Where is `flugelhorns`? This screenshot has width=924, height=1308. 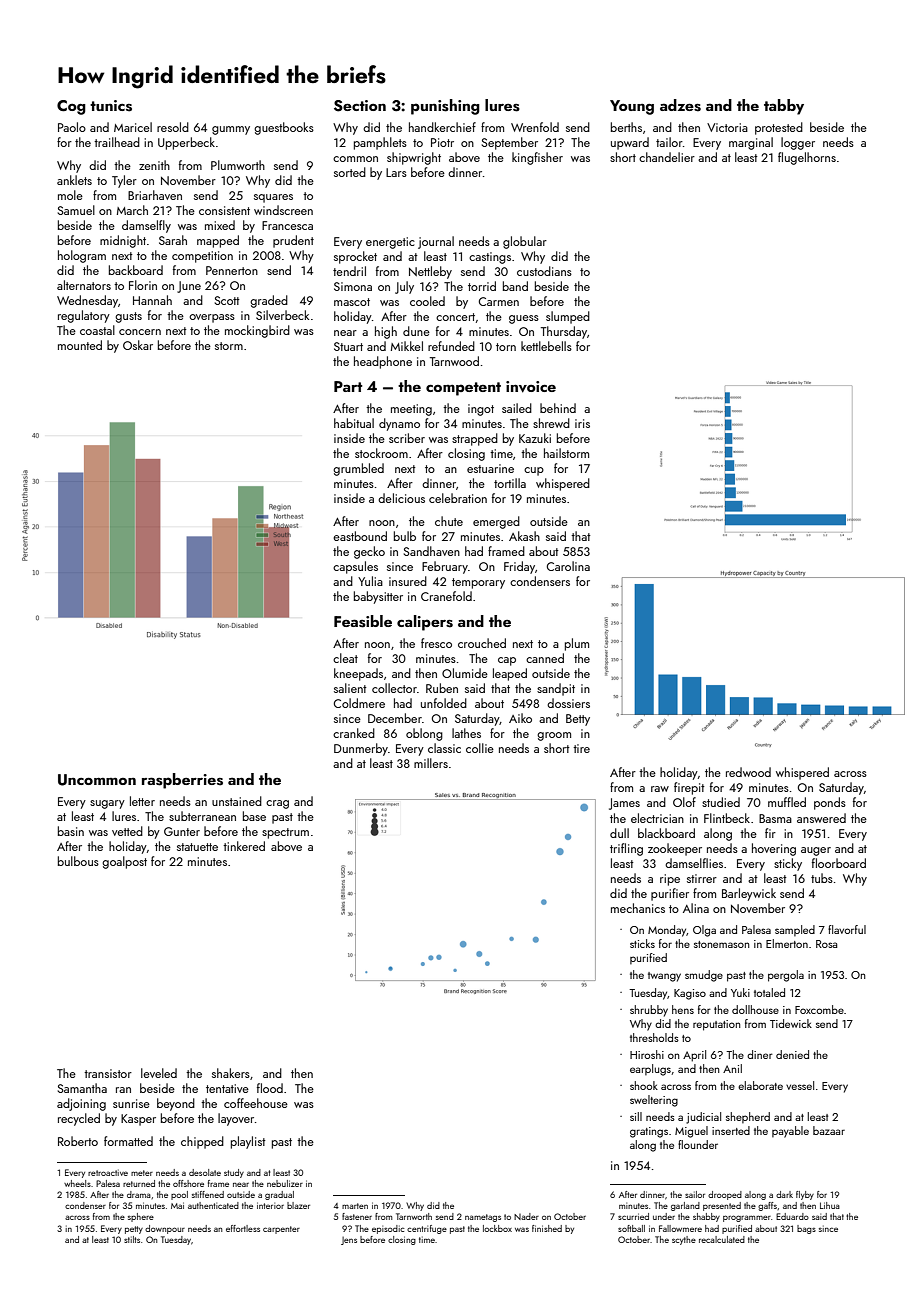
flugelhorns is located at coordinates (807, 158).
